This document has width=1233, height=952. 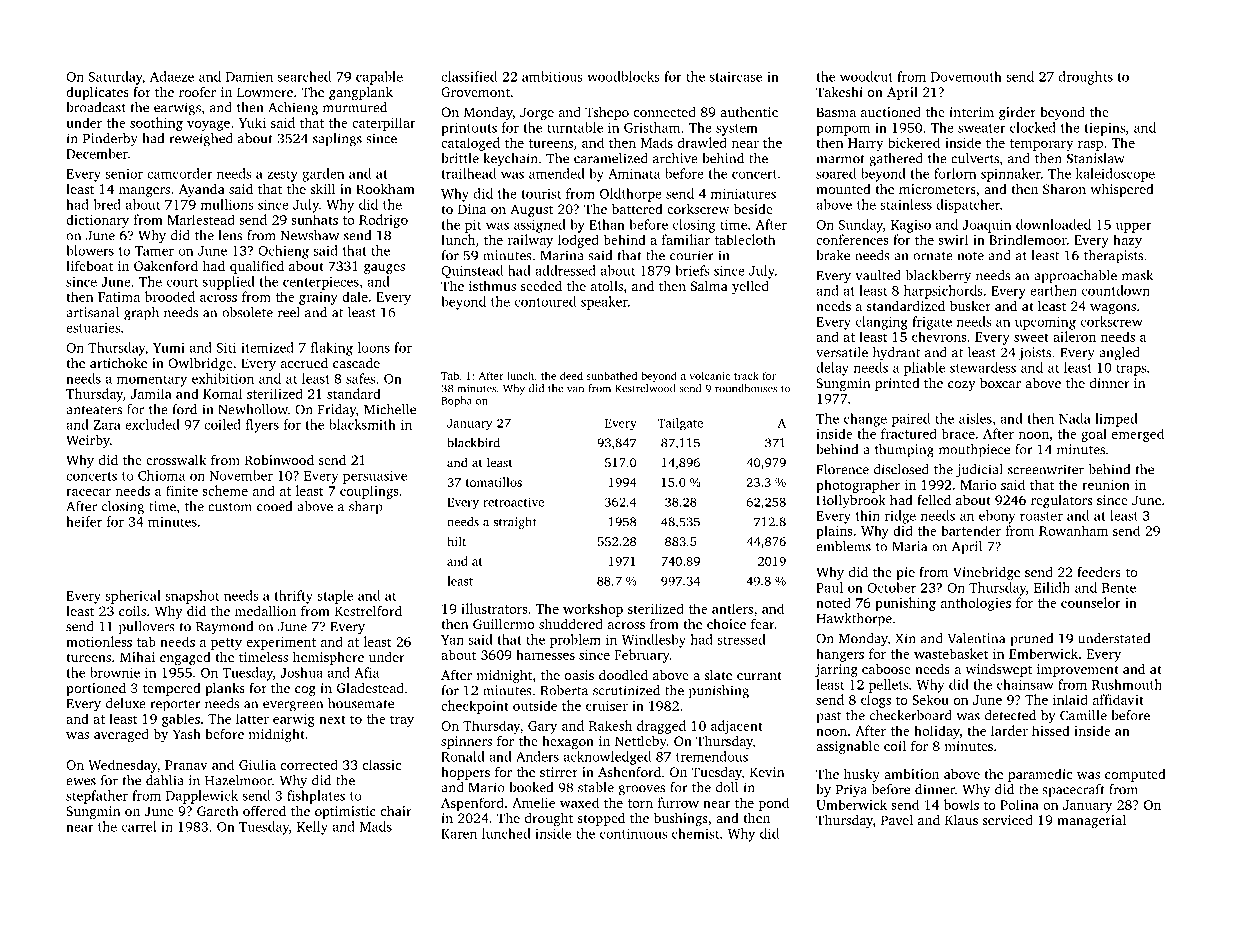 What do you see at coordinates (374, 347) in the document?
I see `loons` at bounding box center [374, 347].
